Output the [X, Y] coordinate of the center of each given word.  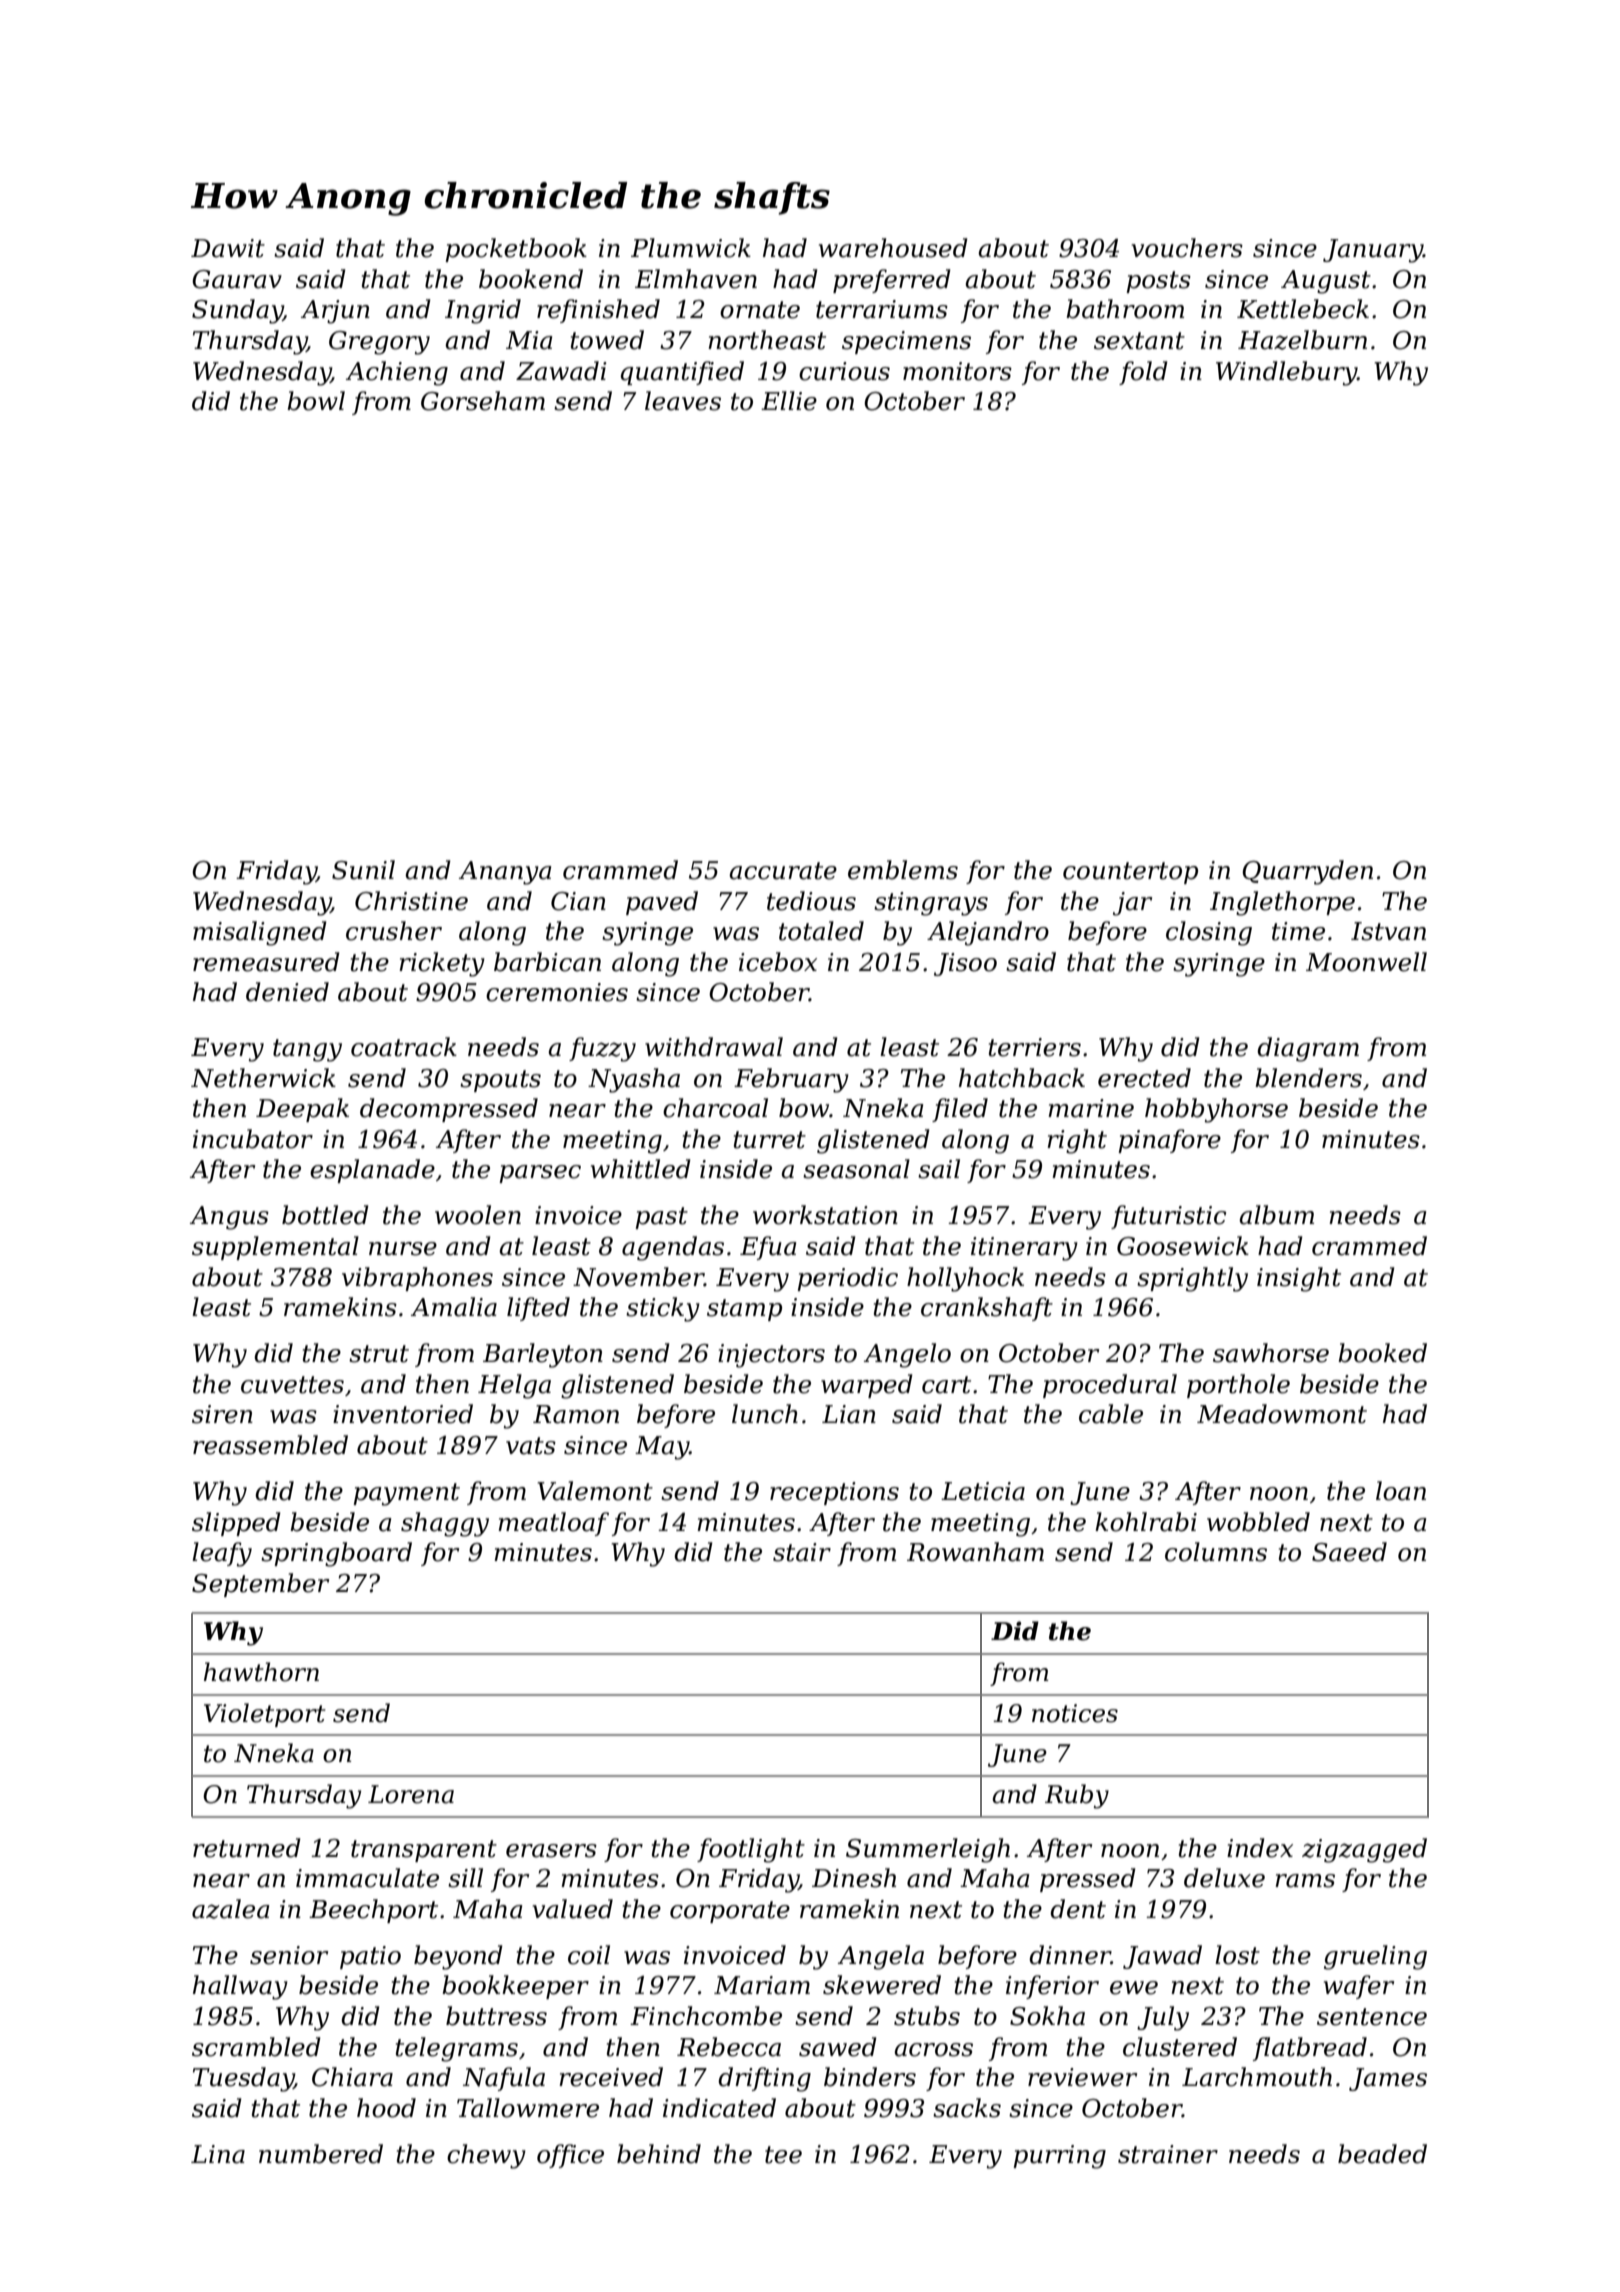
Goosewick [1183, 1246]
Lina [218, 2154]
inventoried [403, 1414]
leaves [683, 401]
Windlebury [1286, 373]
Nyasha [634, 1080]
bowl [316, 401]
